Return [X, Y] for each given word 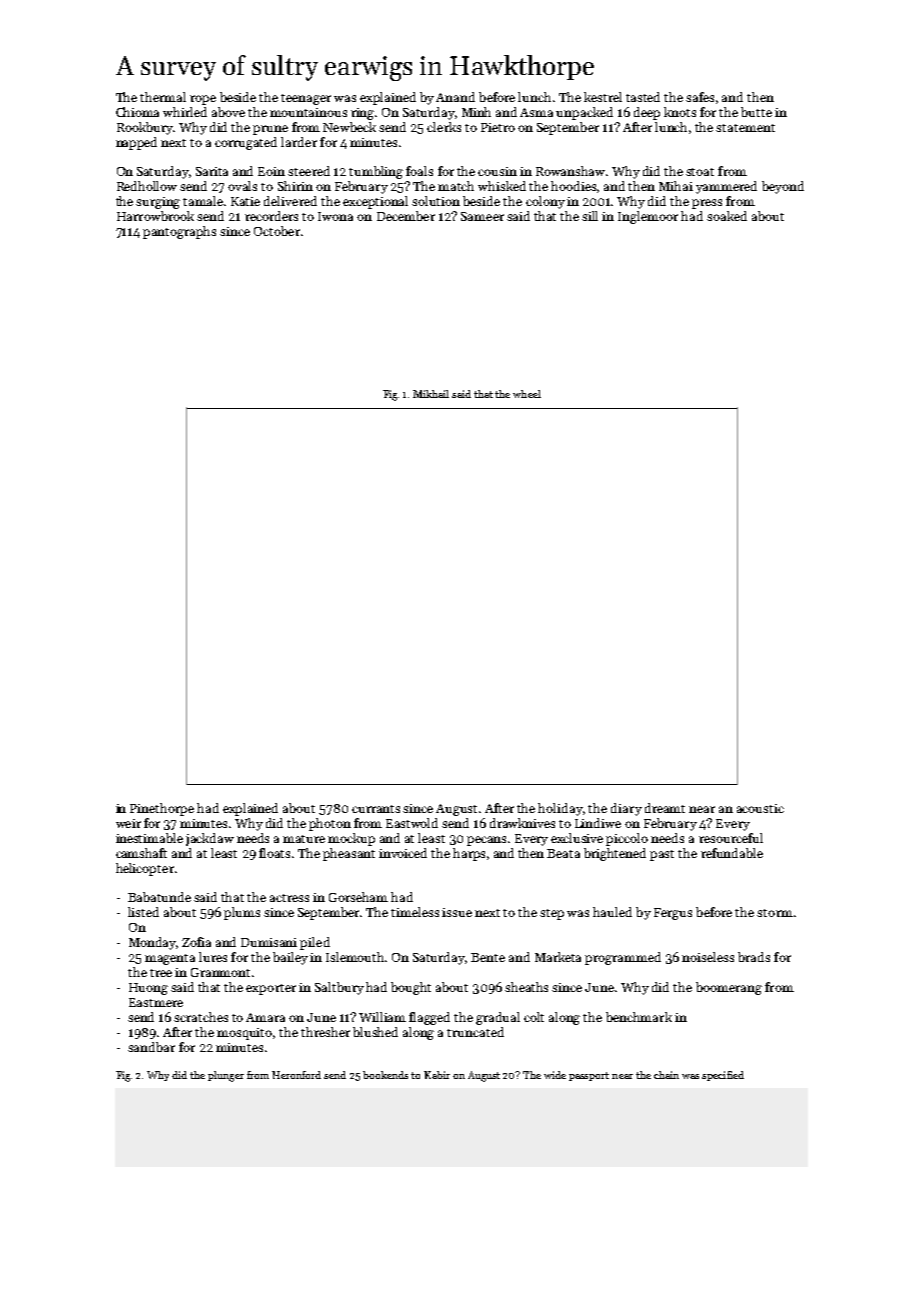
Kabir [437, 1075]
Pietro [498, 127]
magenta [170, 959]
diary [626, 809]
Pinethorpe [162, 809]
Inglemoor [648, 217]
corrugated [246, 143]
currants [376, 809]
